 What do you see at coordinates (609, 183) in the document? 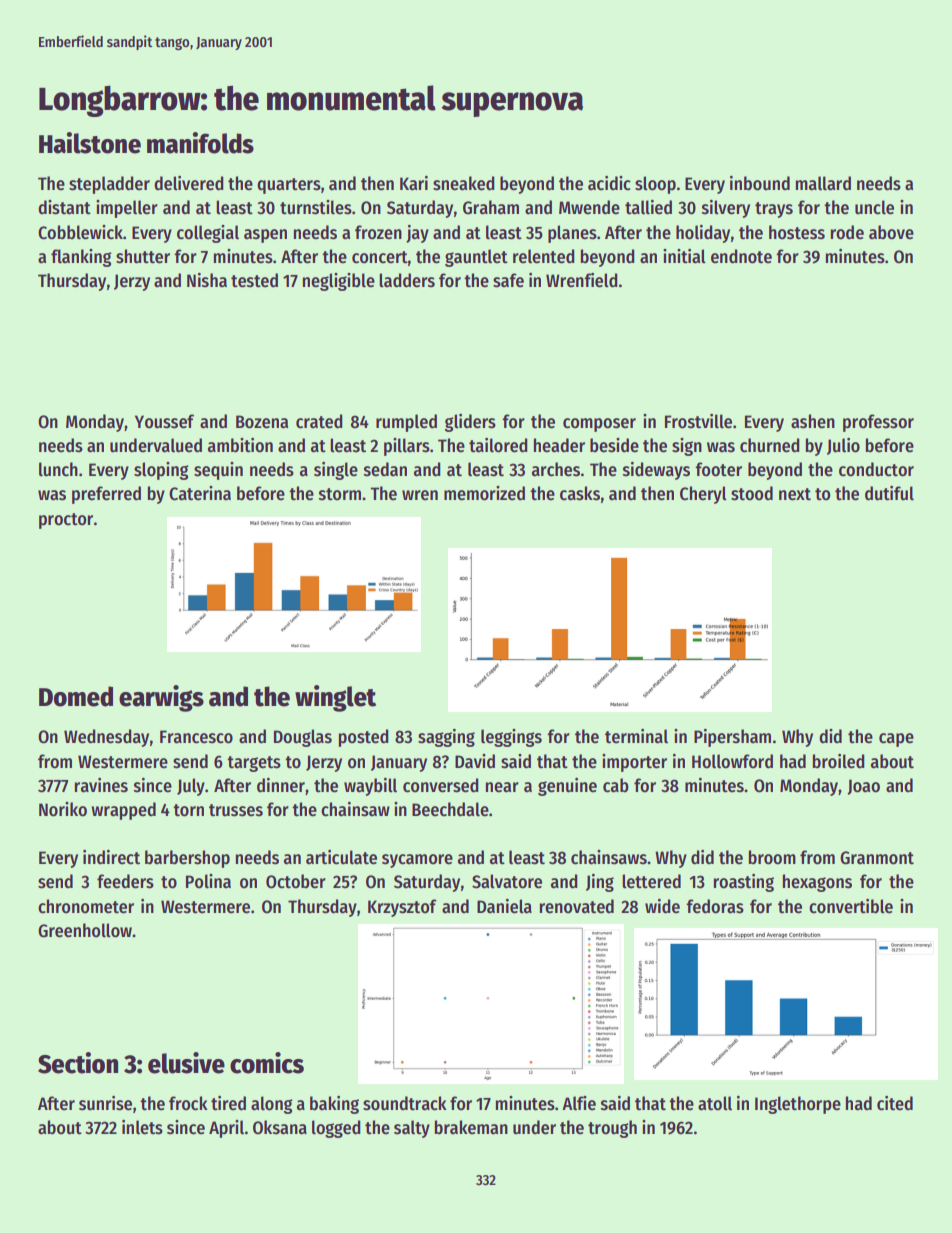
I see `acidic` at bounding box center [609, 183].
